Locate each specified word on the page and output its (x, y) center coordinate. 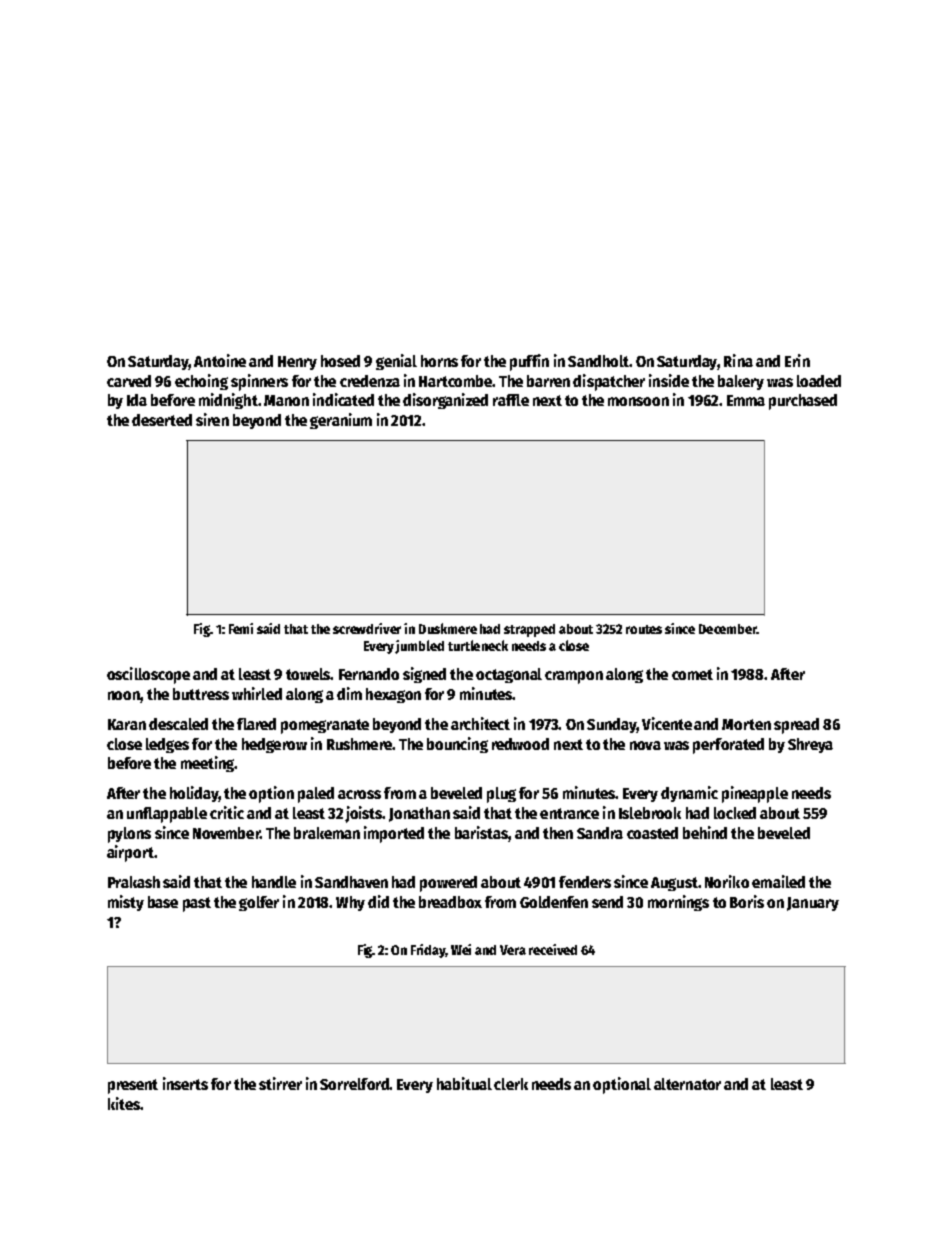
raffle (511, 400)
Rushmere (359, 744)
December (727, 629)
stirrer (280, 1083)
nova (645, 745)
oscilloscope (148, 675)
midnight (228, 401)
